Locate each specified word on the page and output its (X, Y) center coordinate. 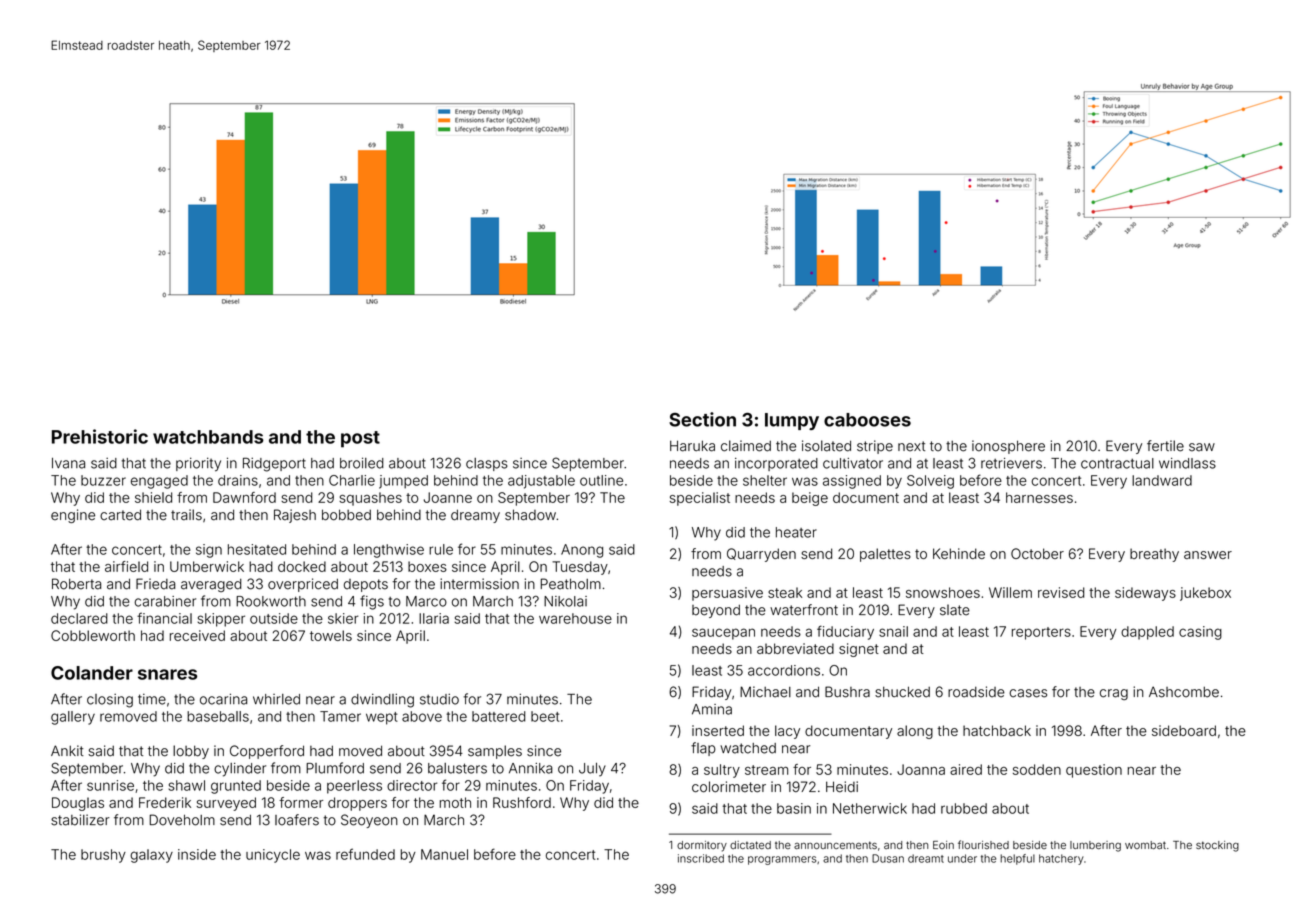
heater (796, 532)
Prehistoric (100, 436)
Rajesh (295, 516)
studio (439, 699)
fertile (1165, 446)
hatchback (997, 730)
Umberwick (207, 566)
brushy (103, 856)
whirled (276, 699)
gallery (73, 718)
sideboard (1184, 730)
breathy (1154, 555)
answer (1208, 555)
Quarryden (761, 555)
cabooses (867, 420)
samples (495, 752)
